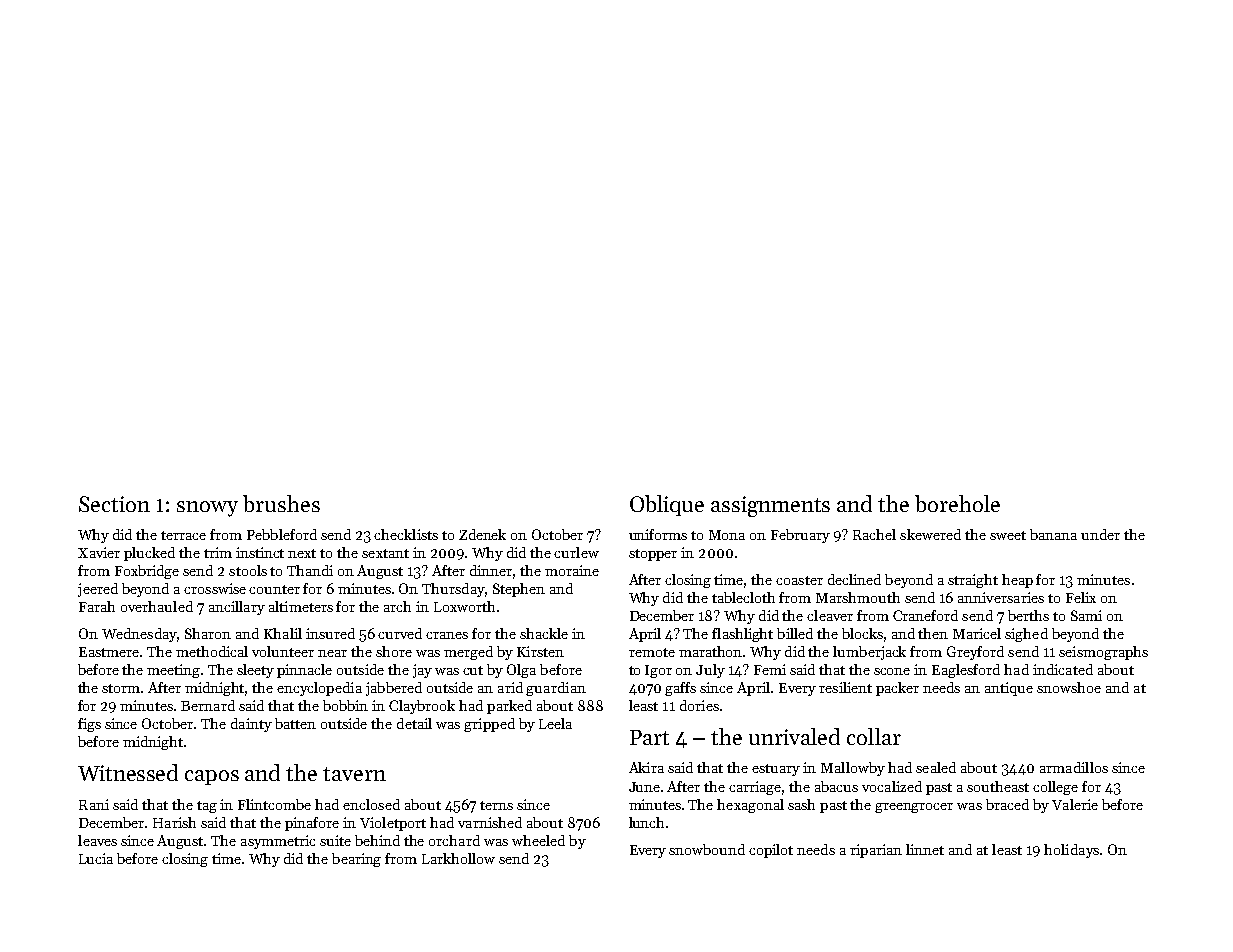 The height and width of the screenshot is (952, 1233). Describe the element at coordinates (667, 505) in the screenshot. I see `Oblique` at that location.
